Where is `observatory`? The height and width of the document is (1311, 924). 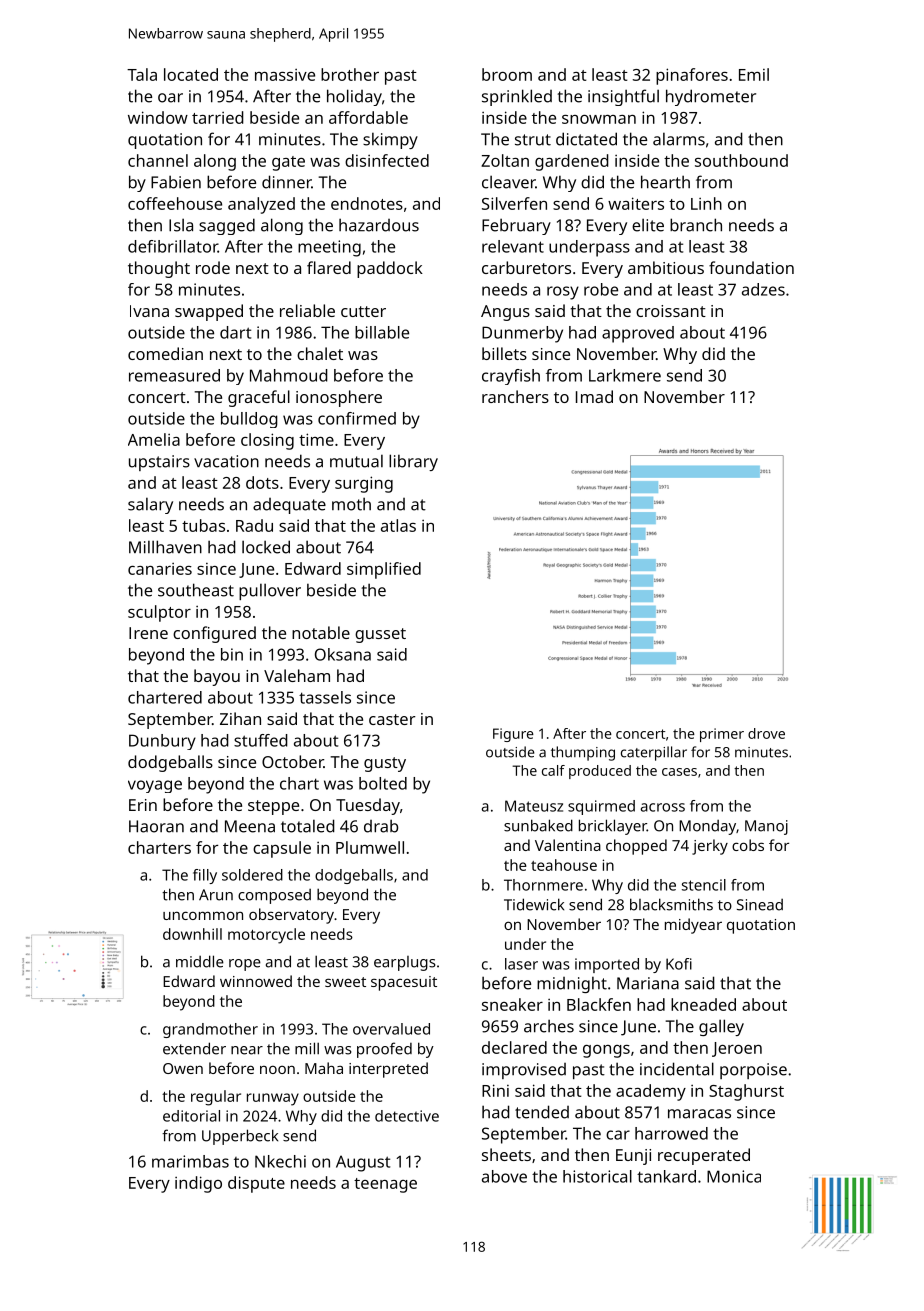 observatory is located at coordinates (291, 916).
